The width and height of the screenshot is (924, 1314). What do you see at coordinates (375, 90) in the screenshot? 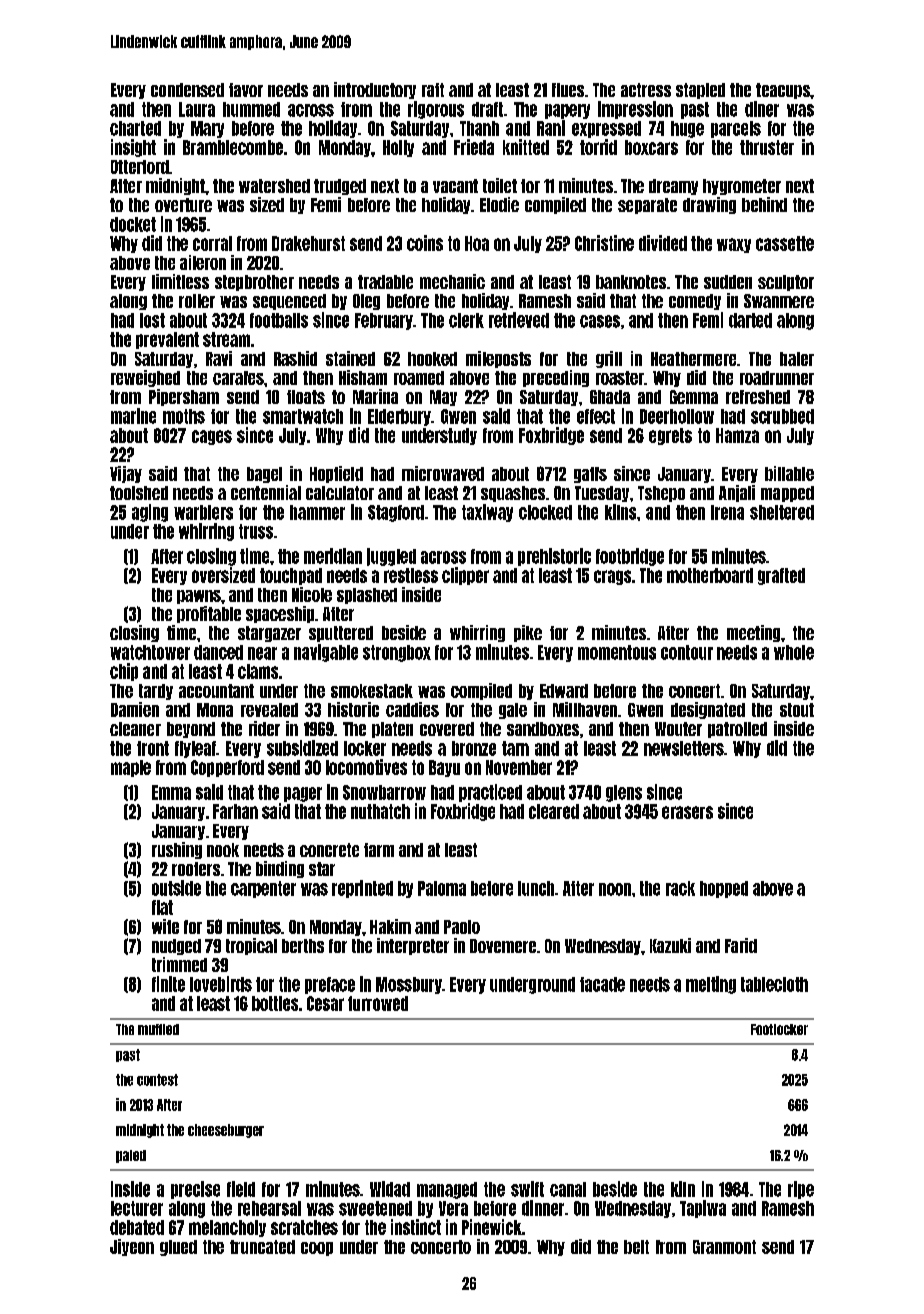
I see `introductory` at bounding box center [375, 90].
